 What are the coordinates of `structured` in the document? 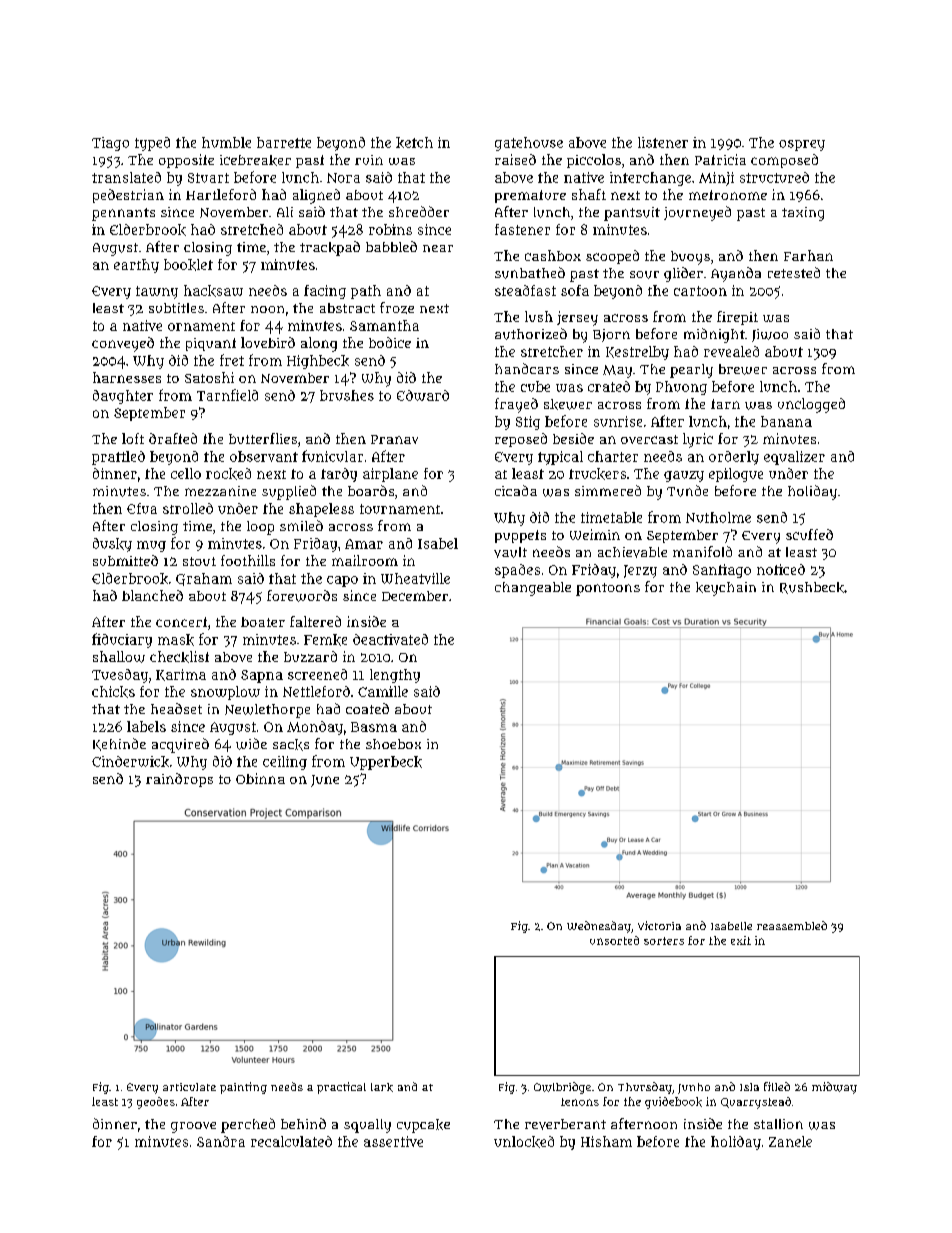 It's located at (774, 177).
